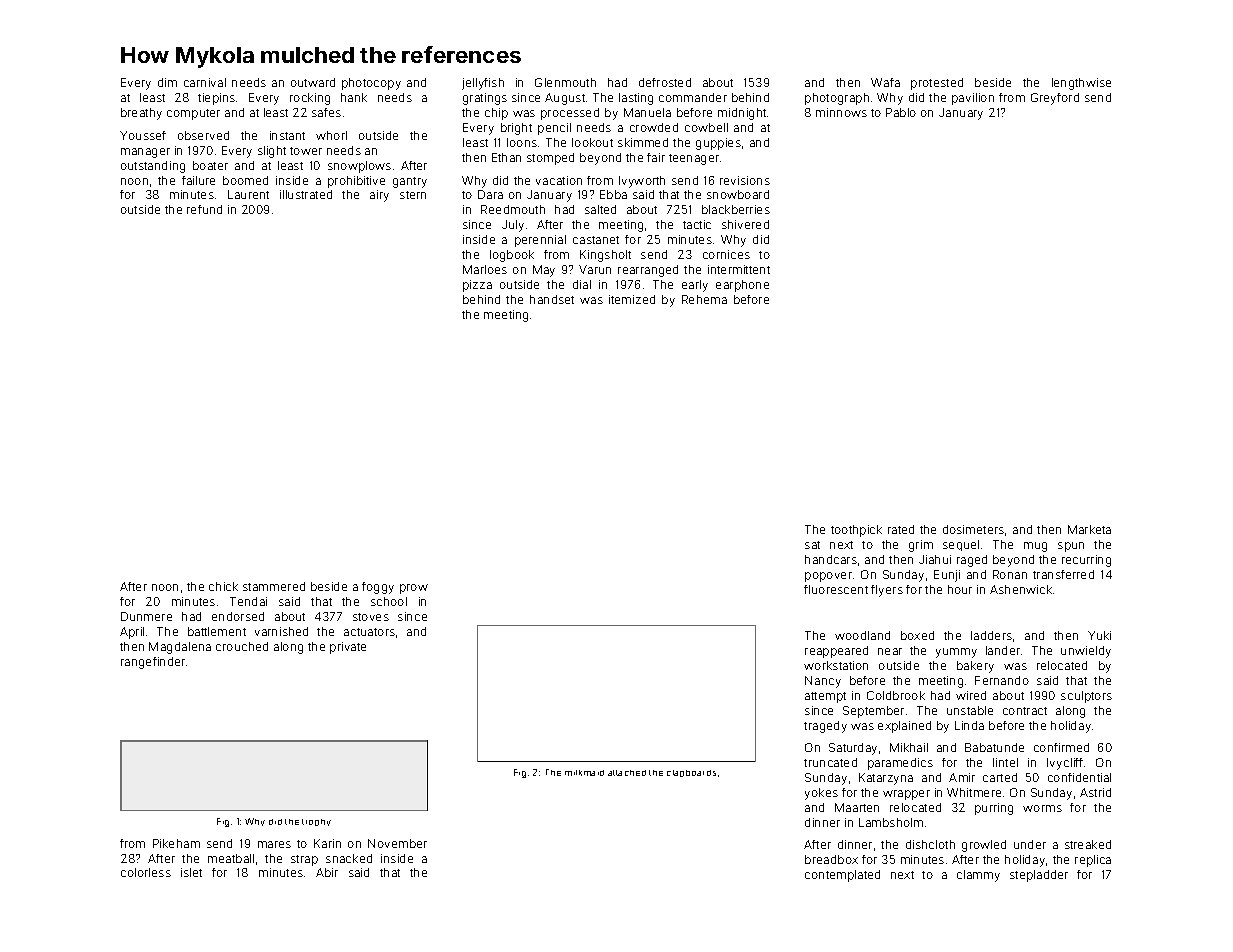  What do you see at coordinates (642, 182) in the image?
I see `Ivyworth` at bounding box center [642, 182].
